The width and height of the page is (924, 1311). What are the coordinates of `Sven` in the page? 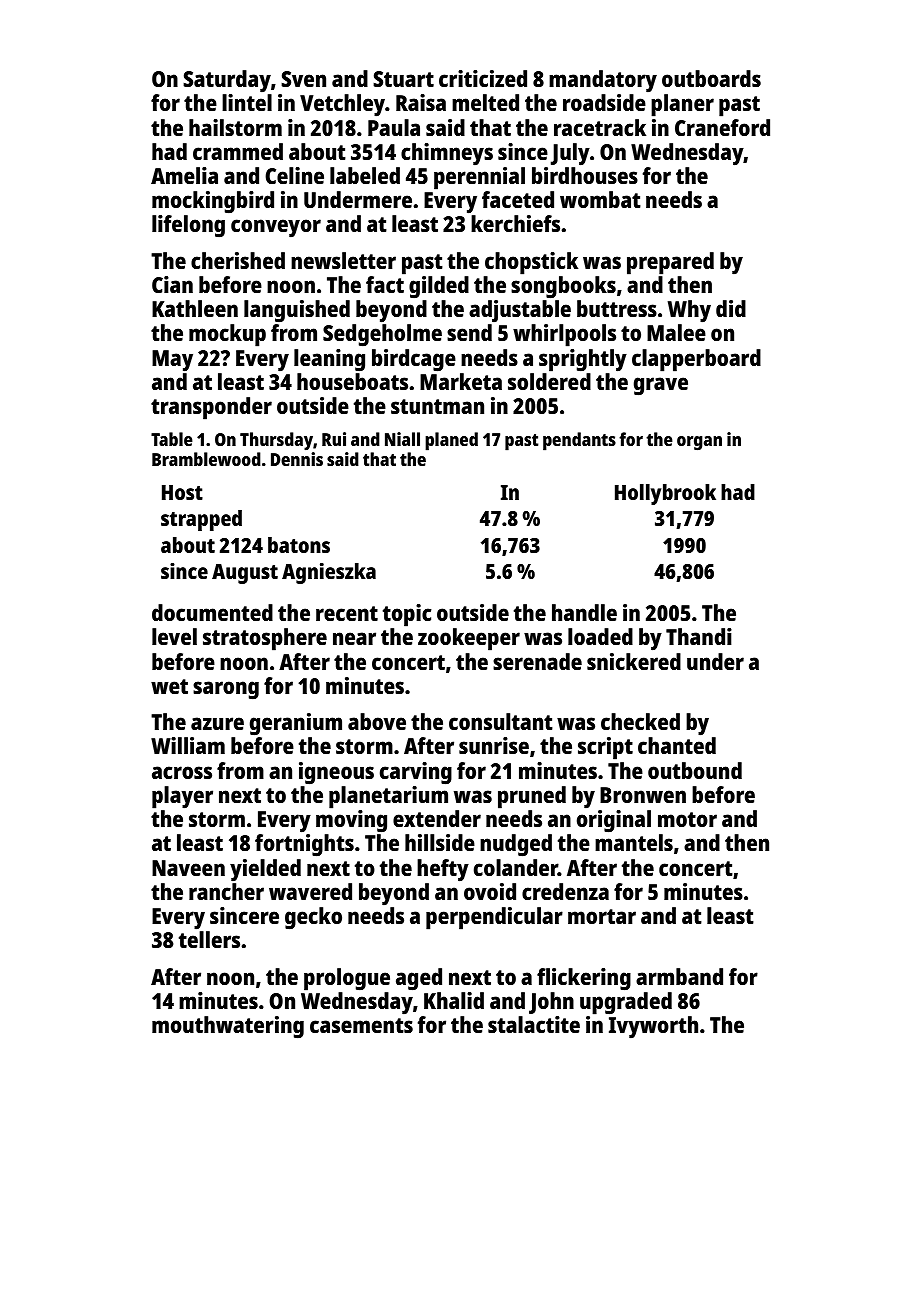 It's located at (303, 79).
